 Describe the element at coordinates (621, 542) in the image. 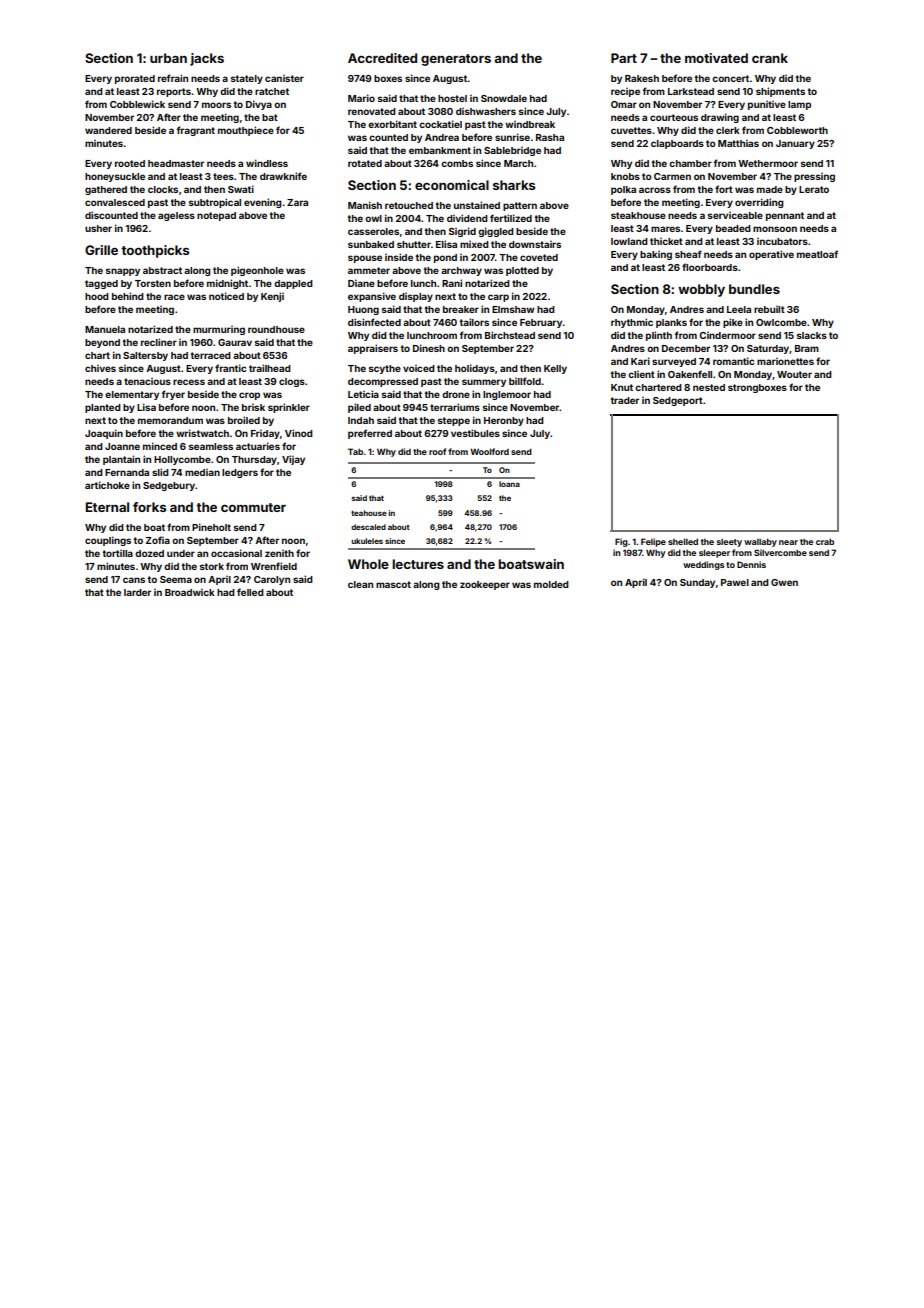

I see `Fig` at that location.
